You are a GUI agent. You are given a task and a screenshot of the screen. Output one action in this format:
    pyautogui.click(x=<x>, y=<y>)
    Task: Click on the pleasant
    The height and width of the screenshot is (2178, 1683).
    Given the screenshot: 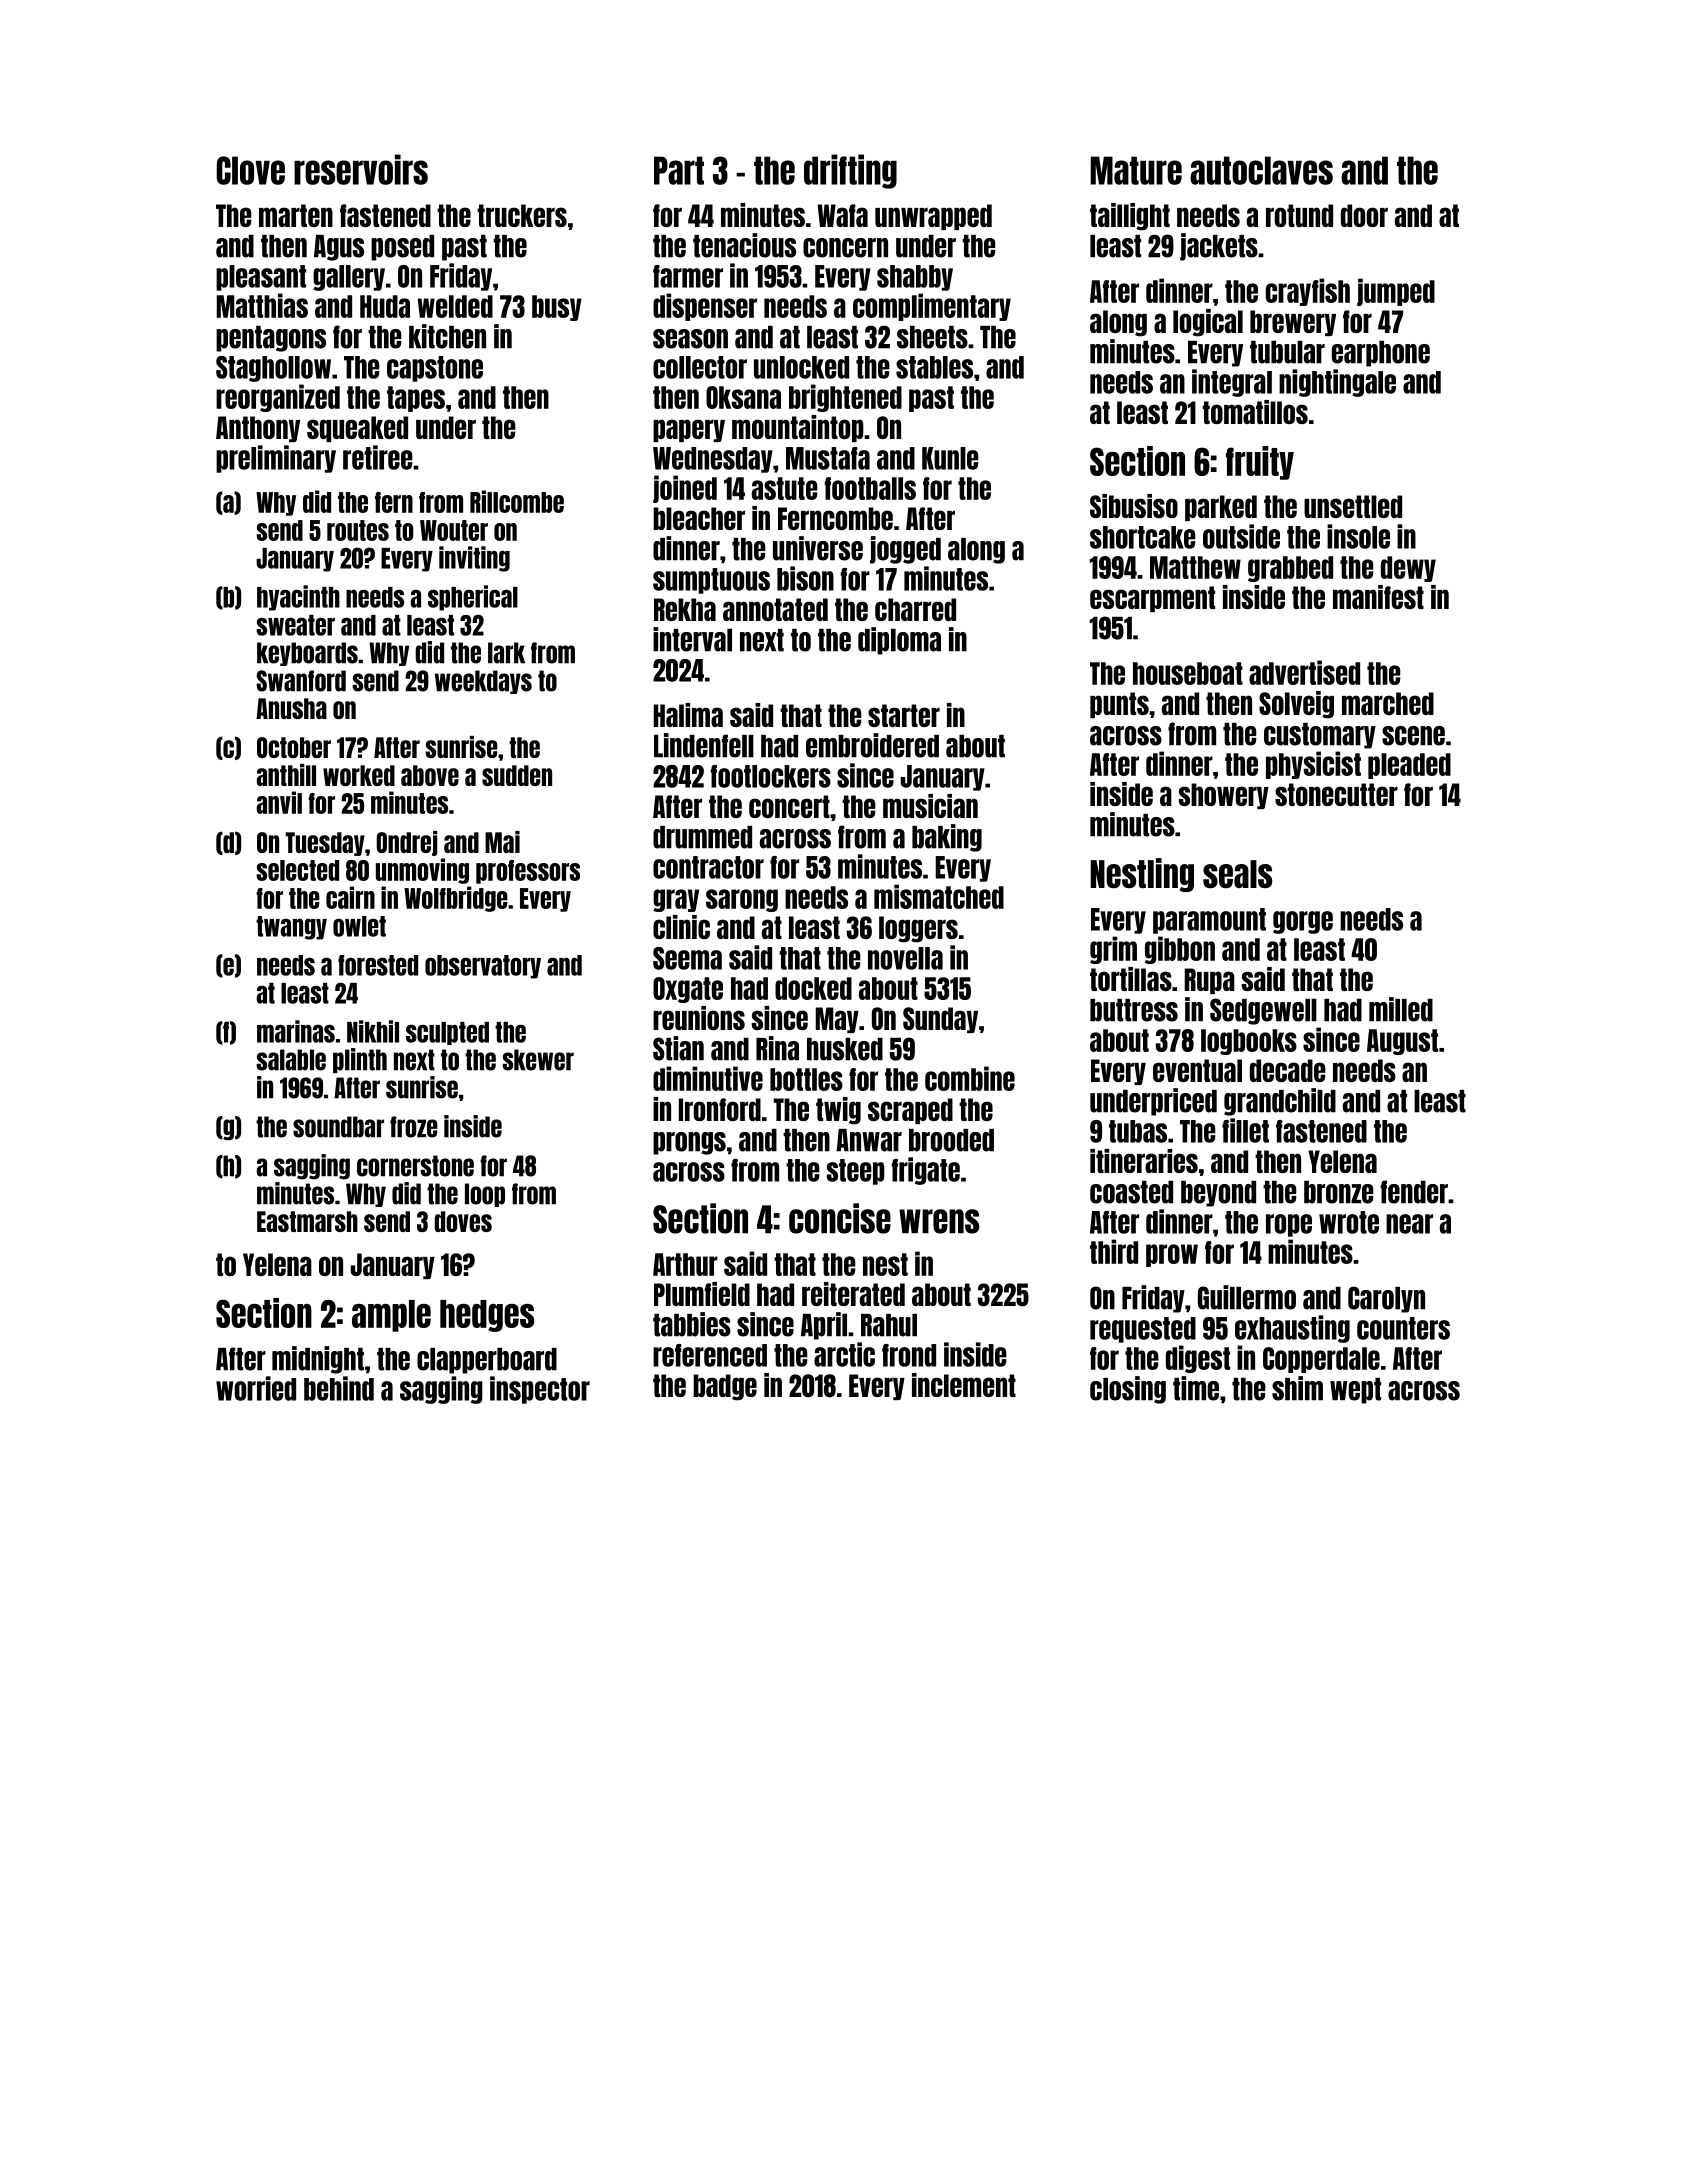 What is the action you would take?
    pyautogui.click(x=261, y=278)
